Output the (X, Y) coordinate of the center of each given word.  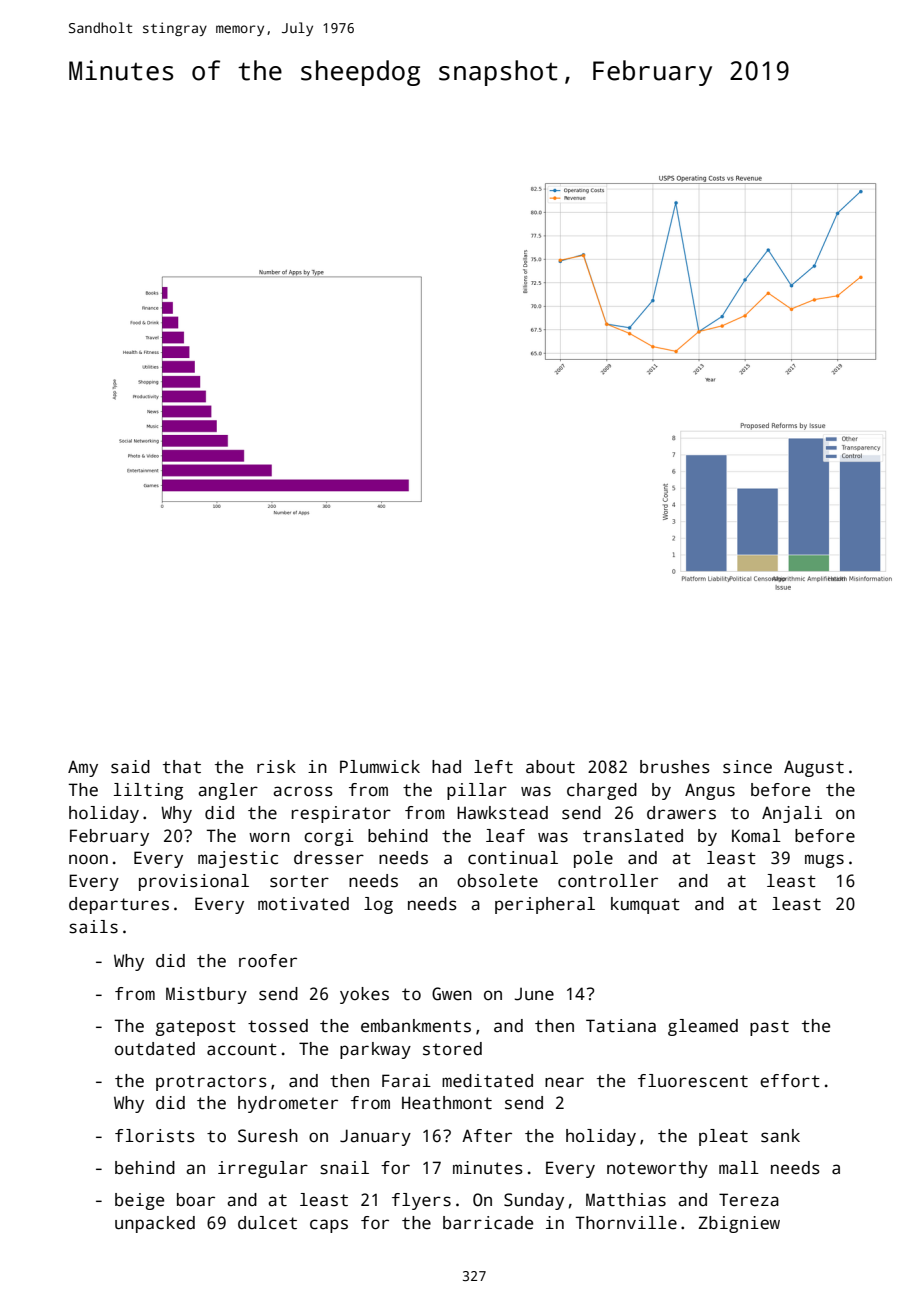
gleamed (703, 1027)
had (446, 767)
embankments (416, 1026)
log (378, 905)
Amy (83, 768)
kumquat (645, 905)
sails (93, 927)
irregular (263, 1169)
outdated (155, 1049)
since (747, 767)
